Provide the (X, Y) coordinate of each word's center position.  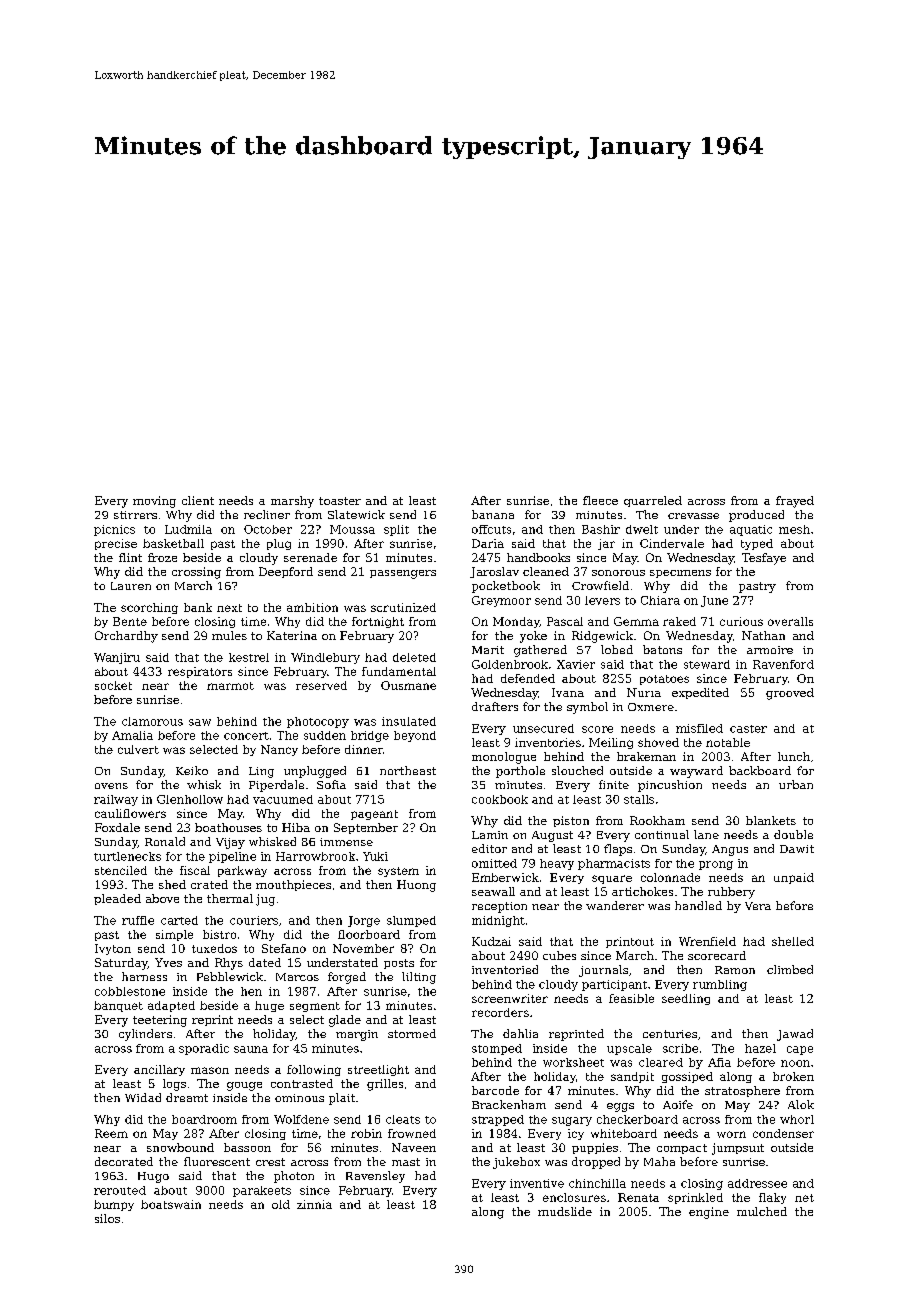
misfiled (699, 728)
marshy (292, 502)
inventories (548, 742)
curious (741, 621)
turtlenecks (127, 856)
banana (493, 514)
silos (107, 1218)
